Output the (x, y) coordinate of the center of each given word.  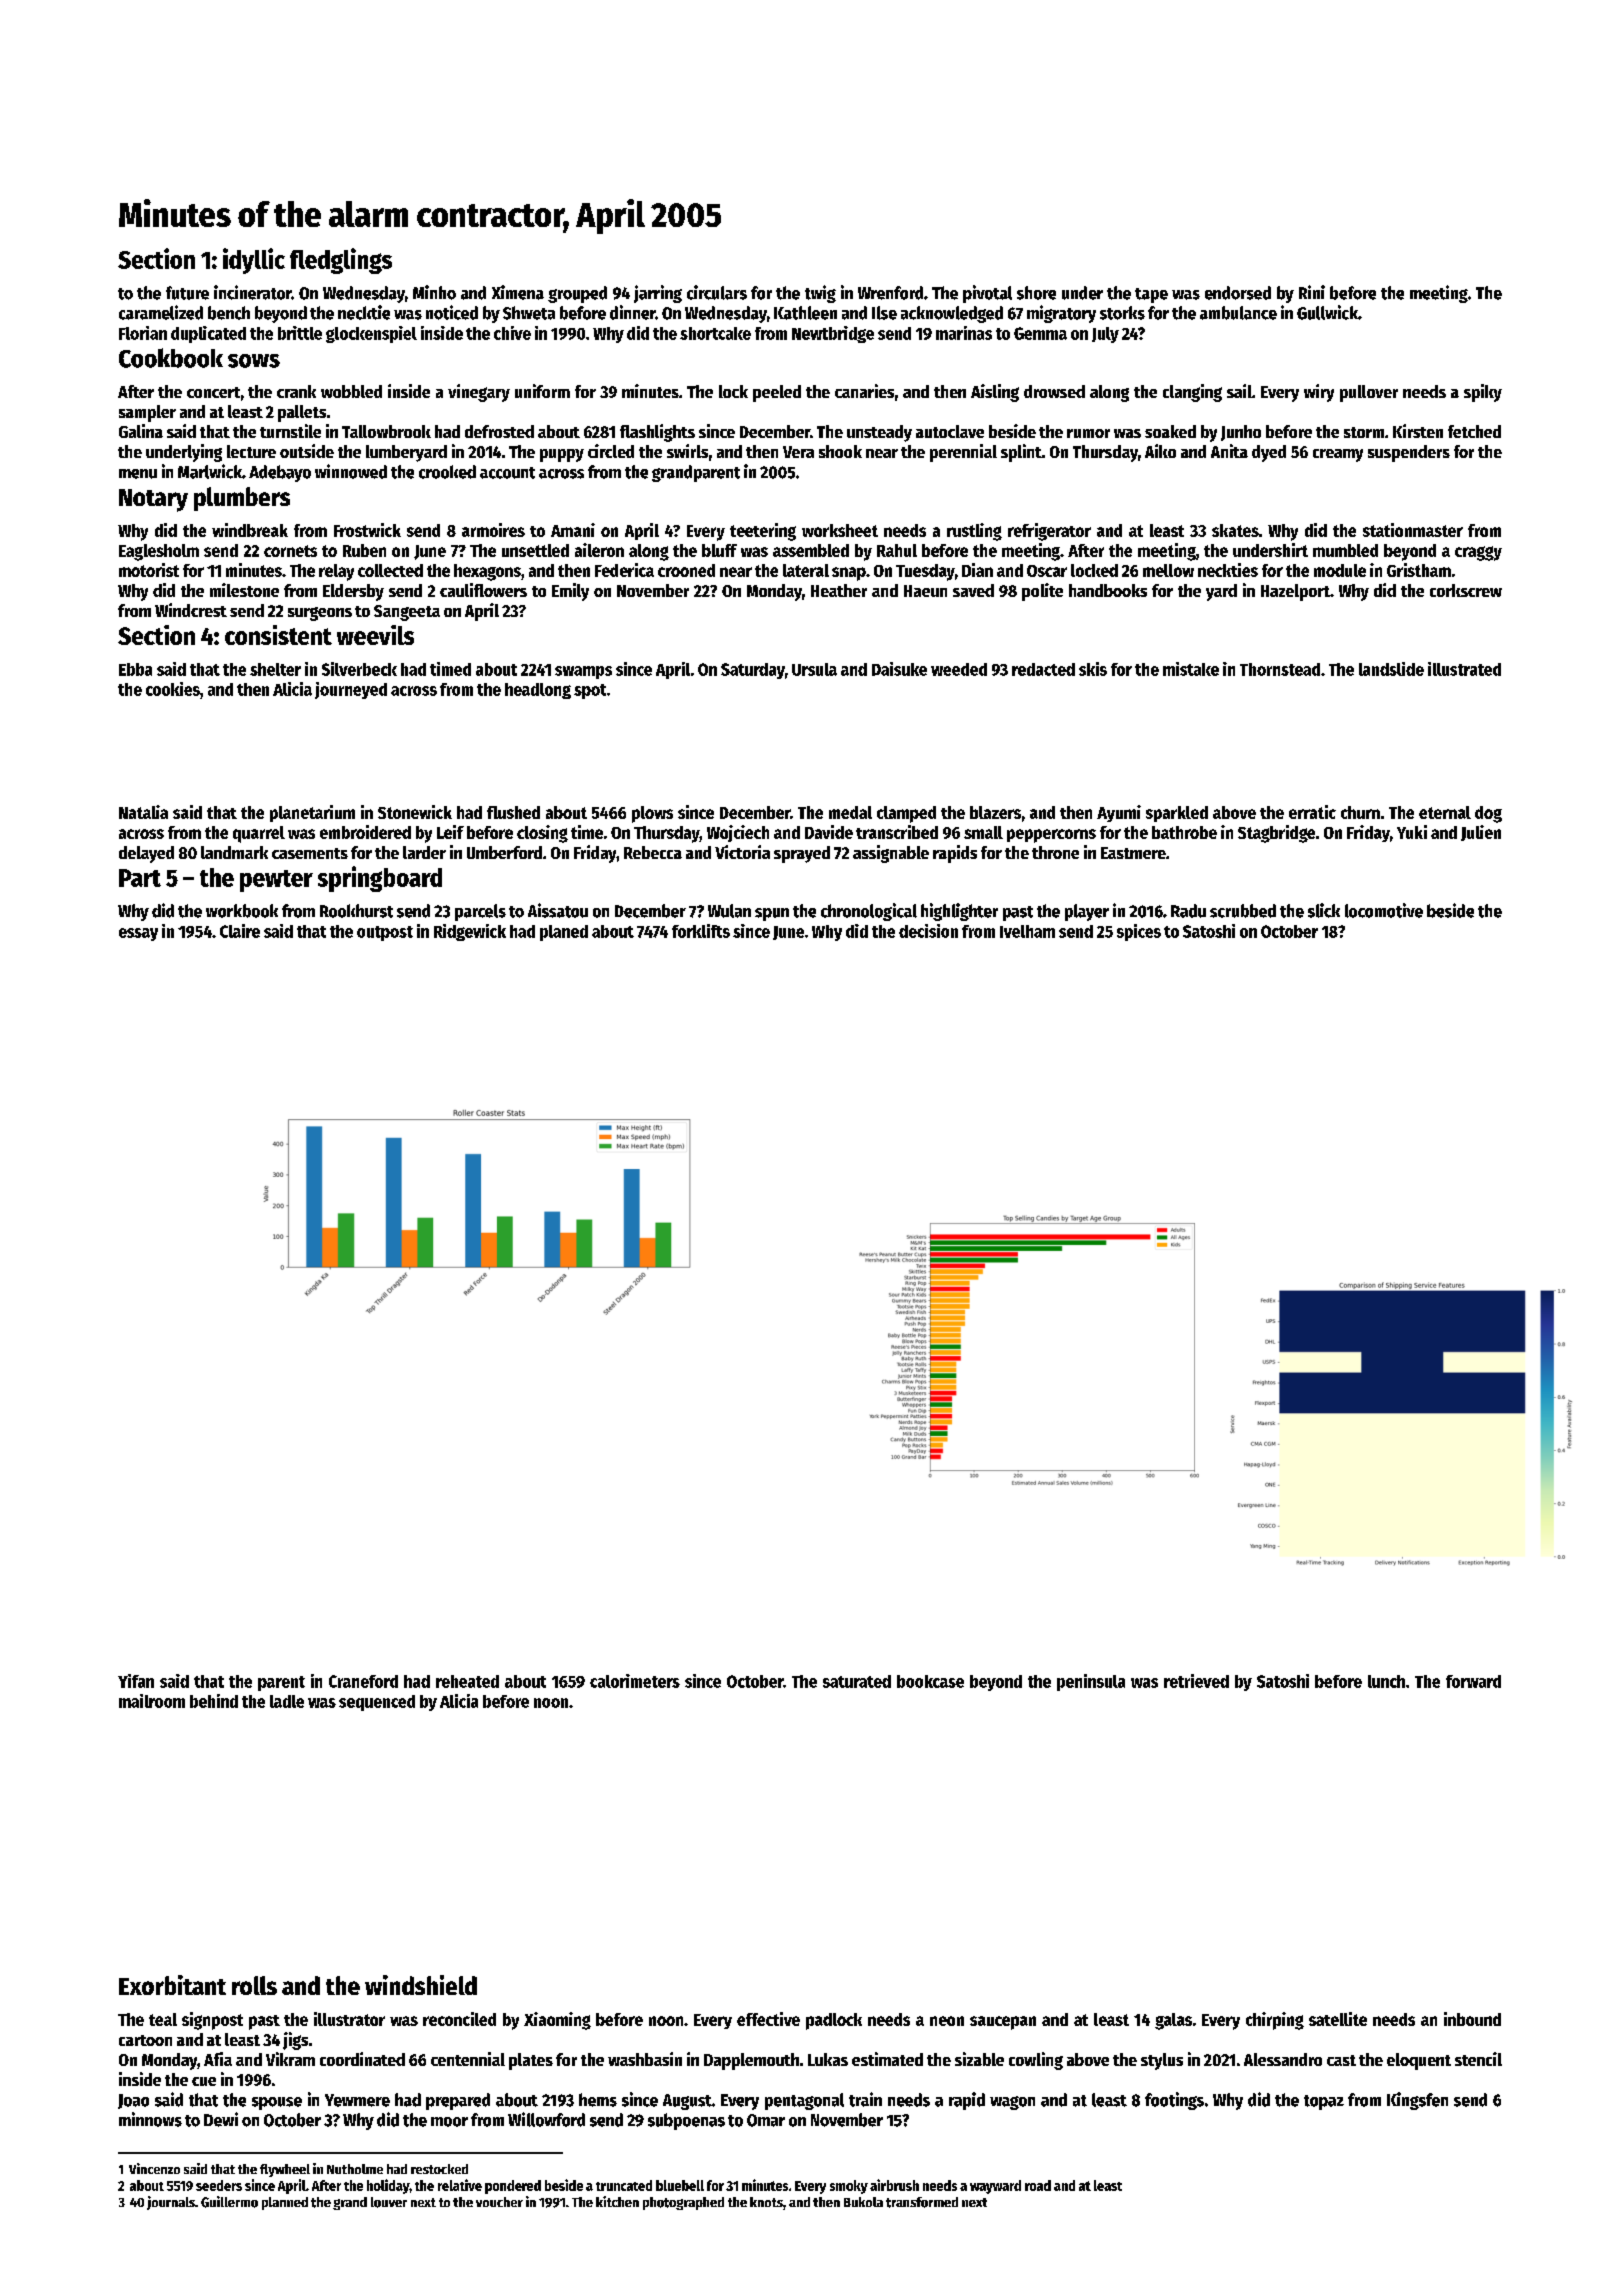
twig (820, 294)
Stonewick (415, 812)
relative (460, 2185)
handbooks (1108, 590)
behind (214, 1701)
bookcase (930, 1681)
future (187, 293)
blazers (995, 812)
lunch (1386, 1681)
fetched (1474, 431)
